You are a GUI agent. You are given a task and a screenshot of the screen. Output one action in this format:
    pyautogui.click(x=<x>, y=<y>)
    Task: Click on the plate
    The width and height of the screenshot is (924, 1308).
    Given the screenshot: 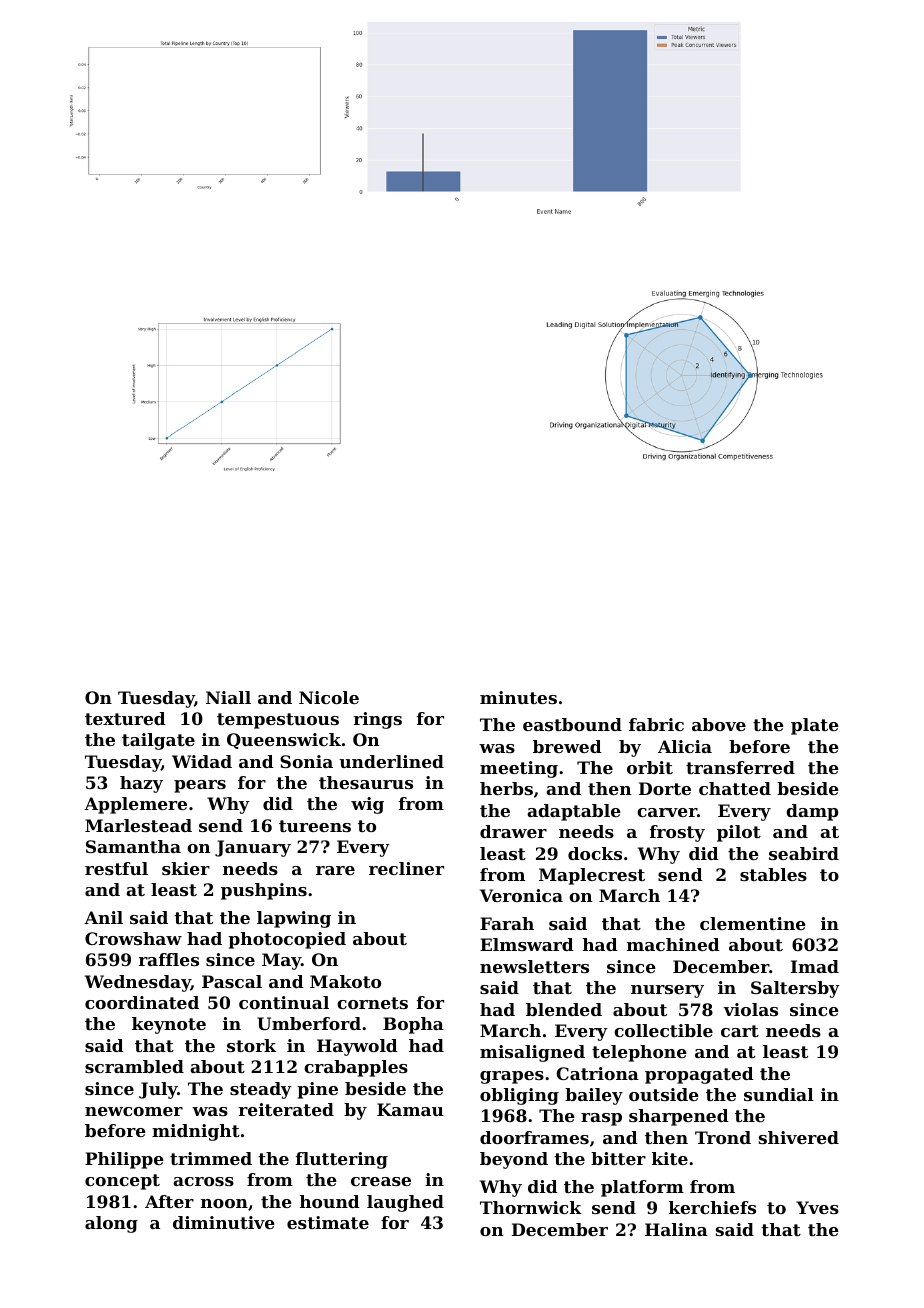 What is the action you would take?
    pyautogui.click(x=815, y=726)
